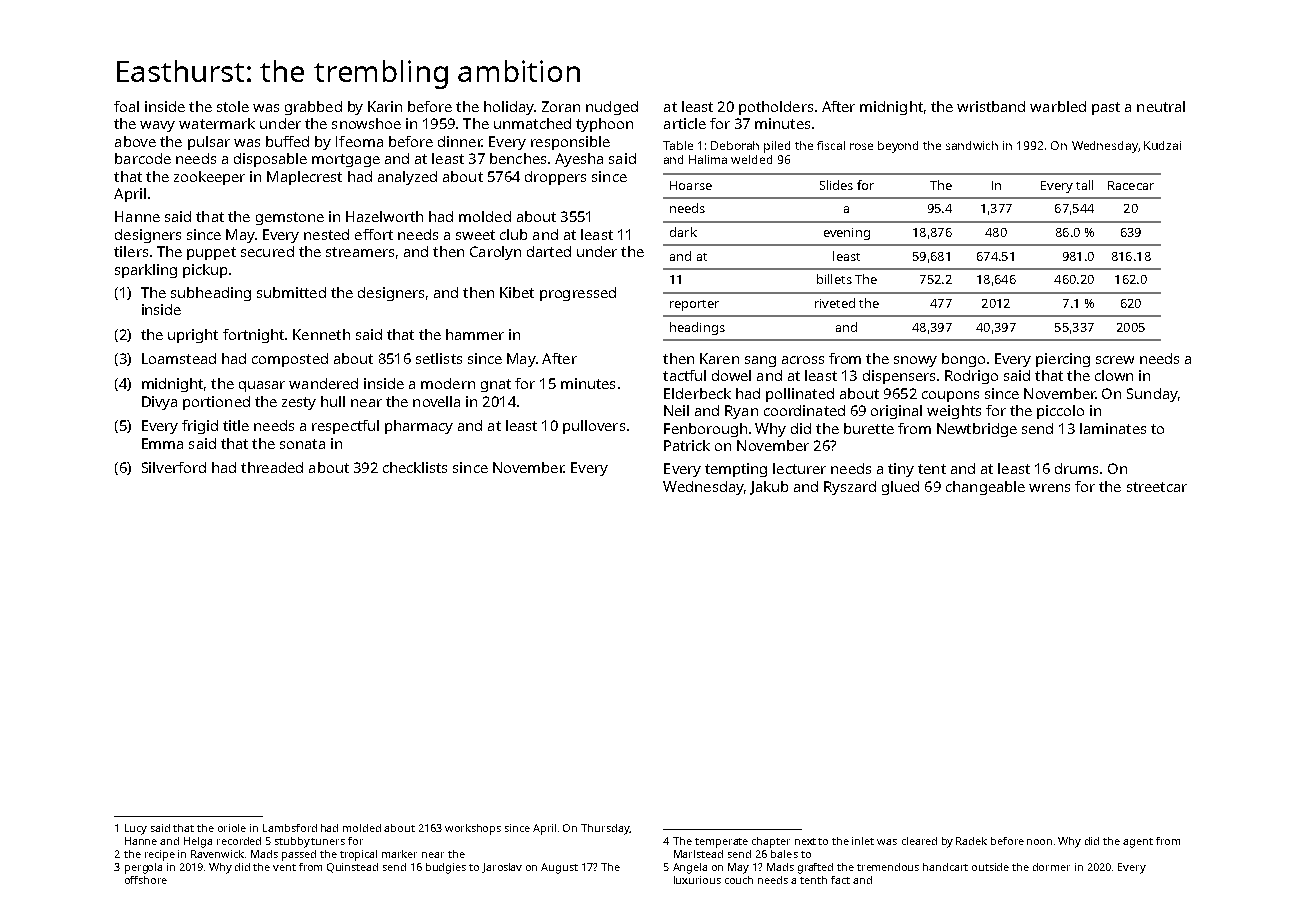 The height and width of the document is (924, 1308). Describe the element at coordinates (1161, 106) in the document. I see `neutral` at that location.
